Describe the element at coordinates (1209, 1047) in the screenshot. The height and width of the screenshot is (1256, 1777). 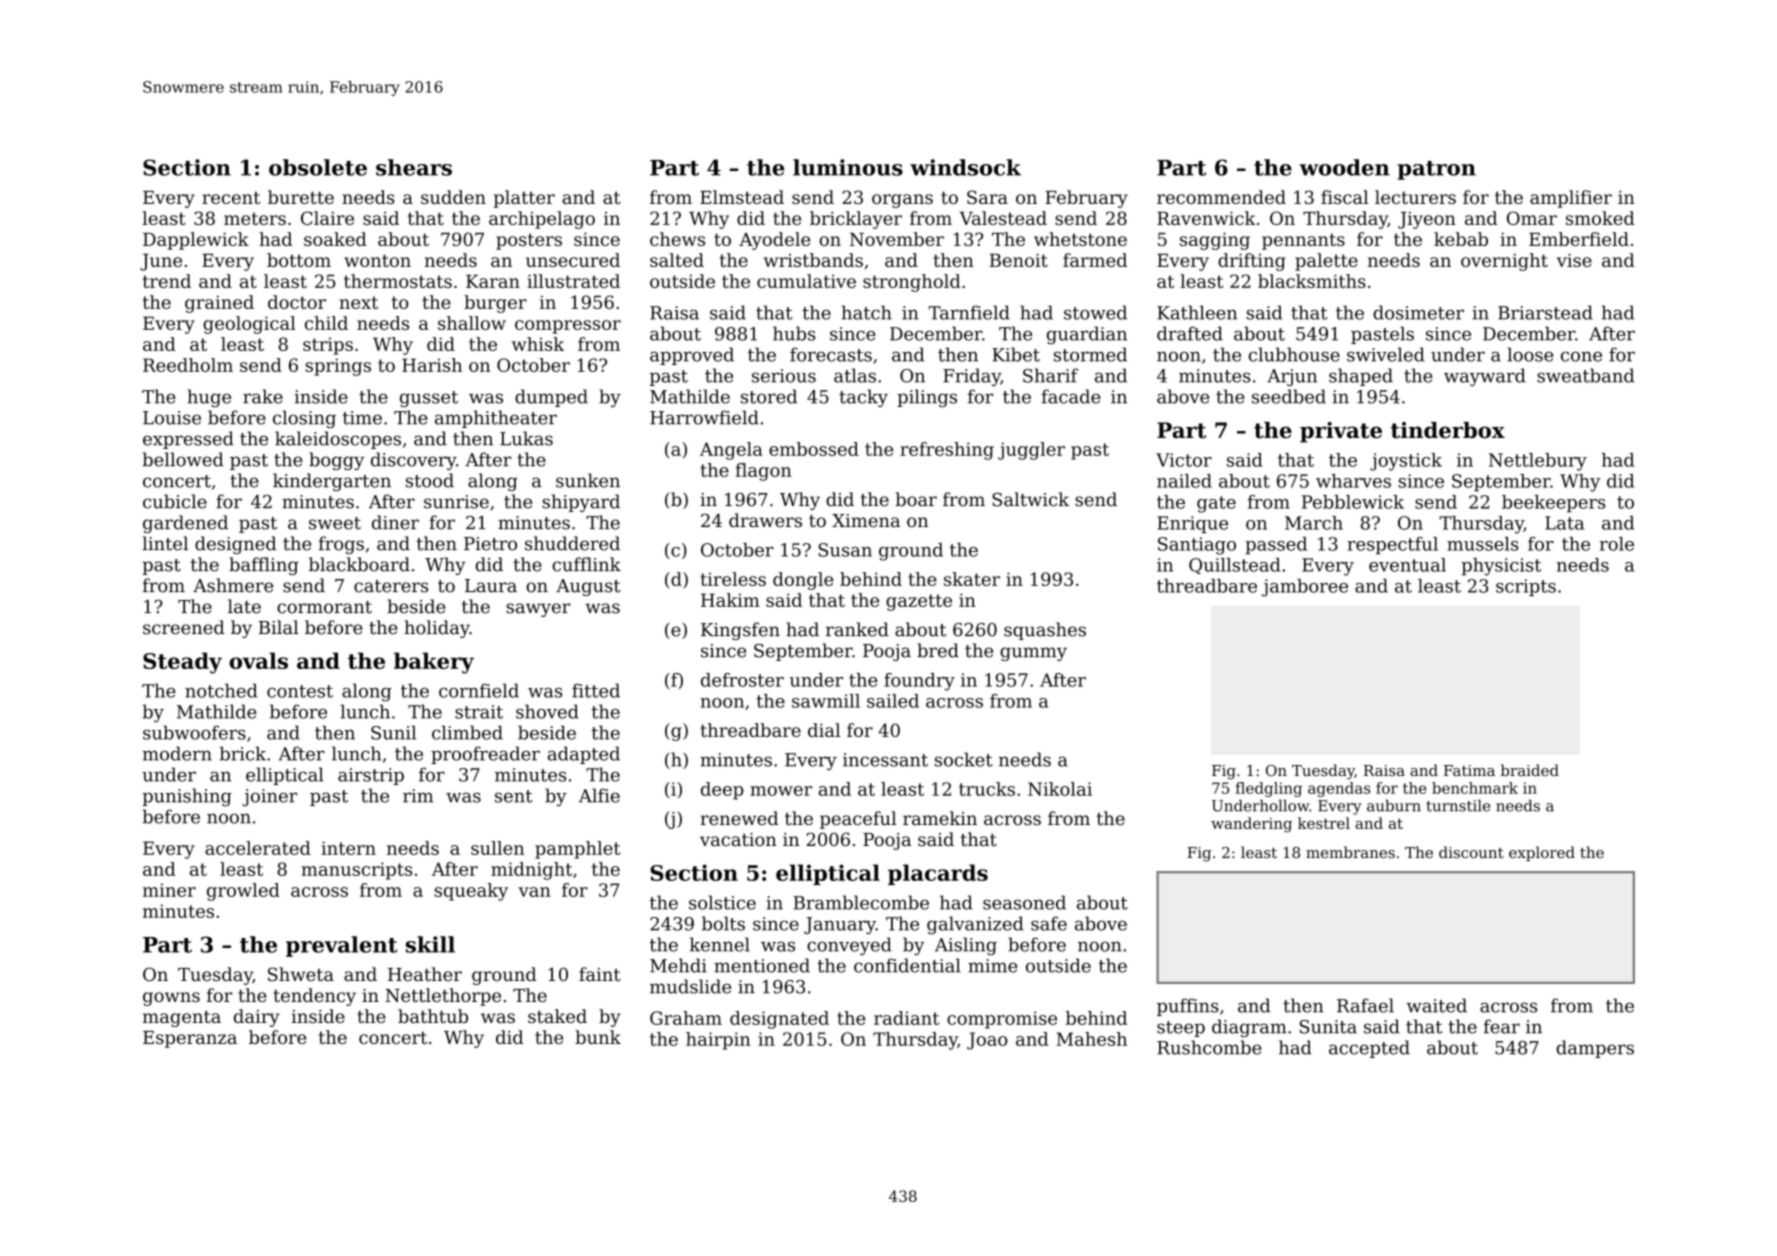
I see `Rushcombe` at that location.
